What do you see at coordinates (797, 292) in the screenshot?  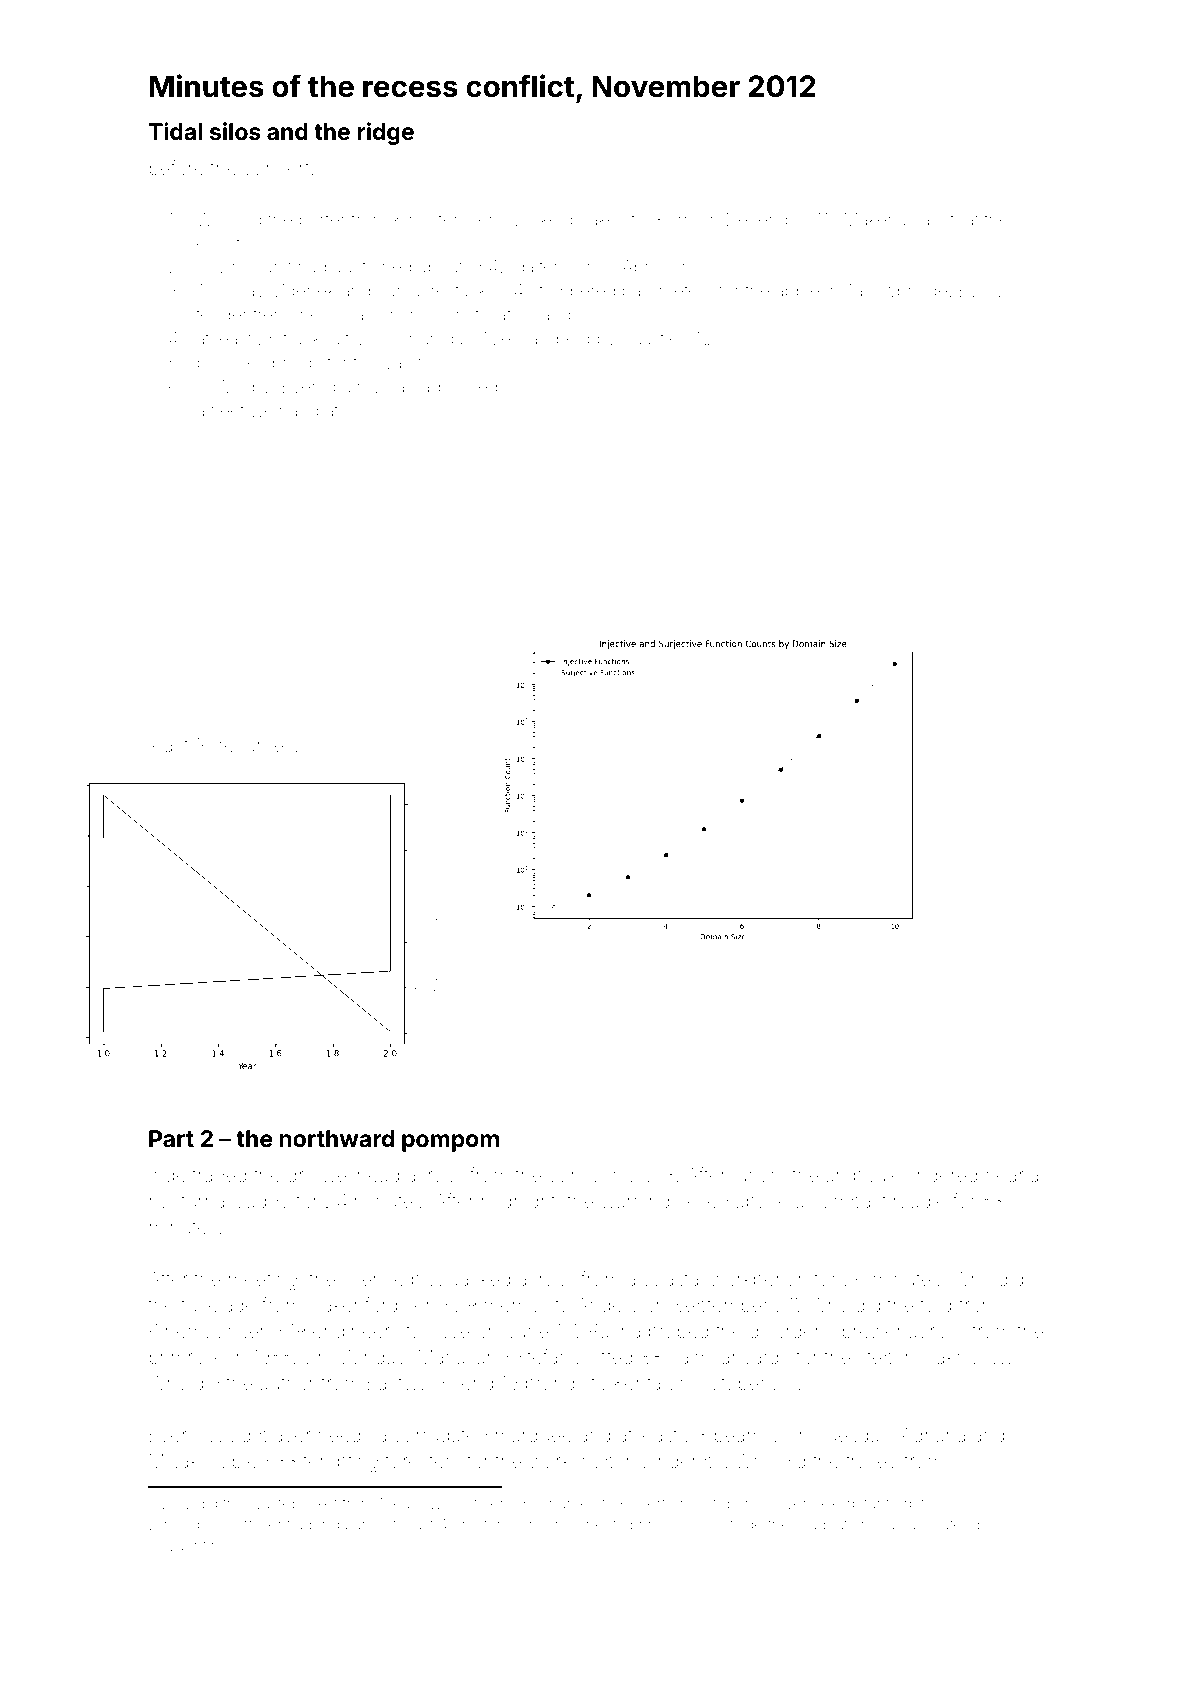 I see `apple` at bounding box center [797, 292].
